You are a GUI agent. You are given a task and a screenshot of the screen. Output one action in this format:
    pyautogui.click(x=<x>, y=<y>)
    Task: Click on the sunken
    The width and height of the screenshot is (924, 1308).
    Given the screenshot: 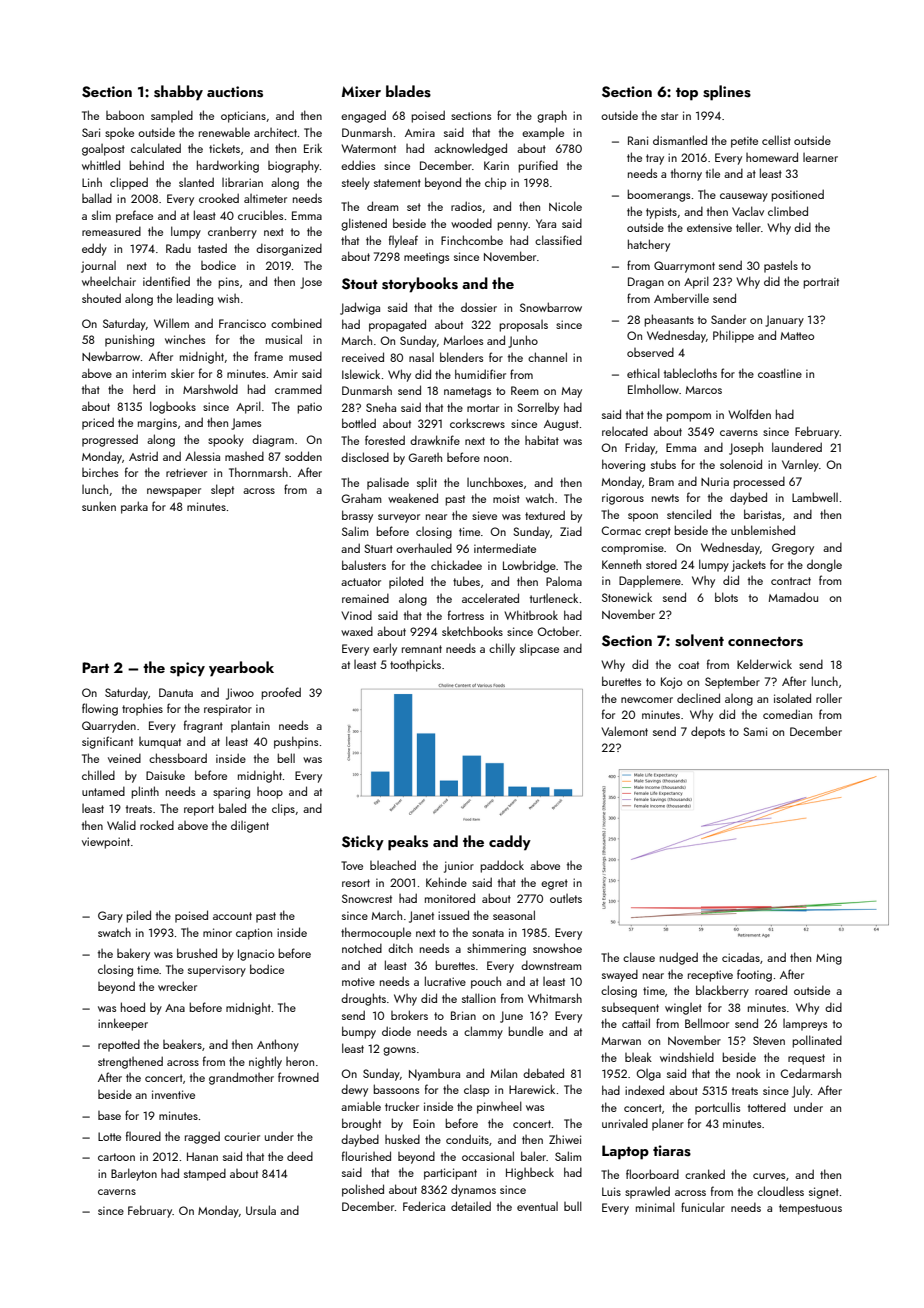 What is the action you would take?
    pyautogui.click(x=99, y=506)
